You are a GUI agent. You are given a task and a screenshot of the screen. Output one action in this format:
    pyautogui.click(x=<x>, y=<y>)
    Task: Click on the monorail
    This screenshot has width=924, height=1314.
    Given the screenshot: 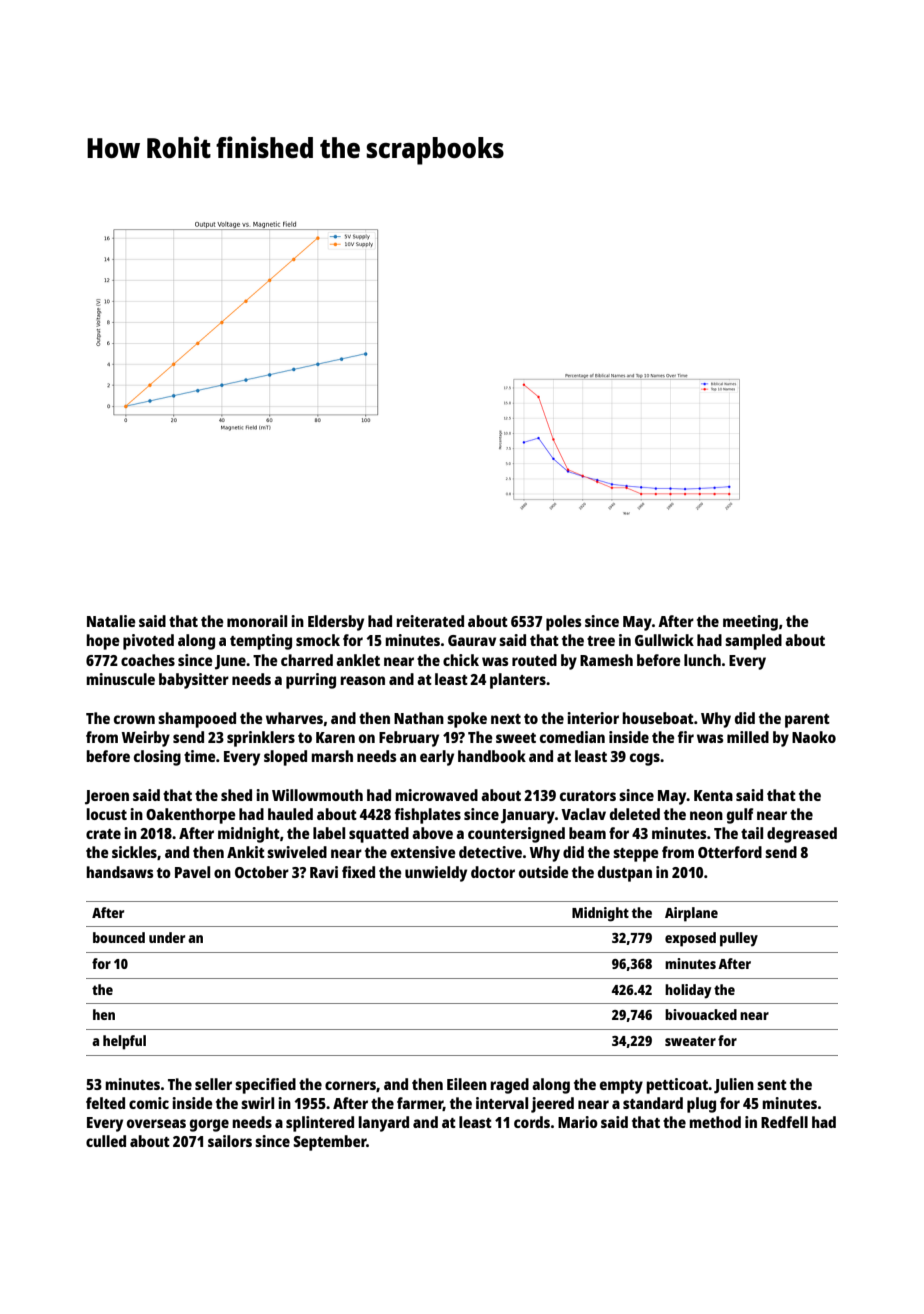 What is the action you would take?
    pyautogui.click(x=257, y=621)
